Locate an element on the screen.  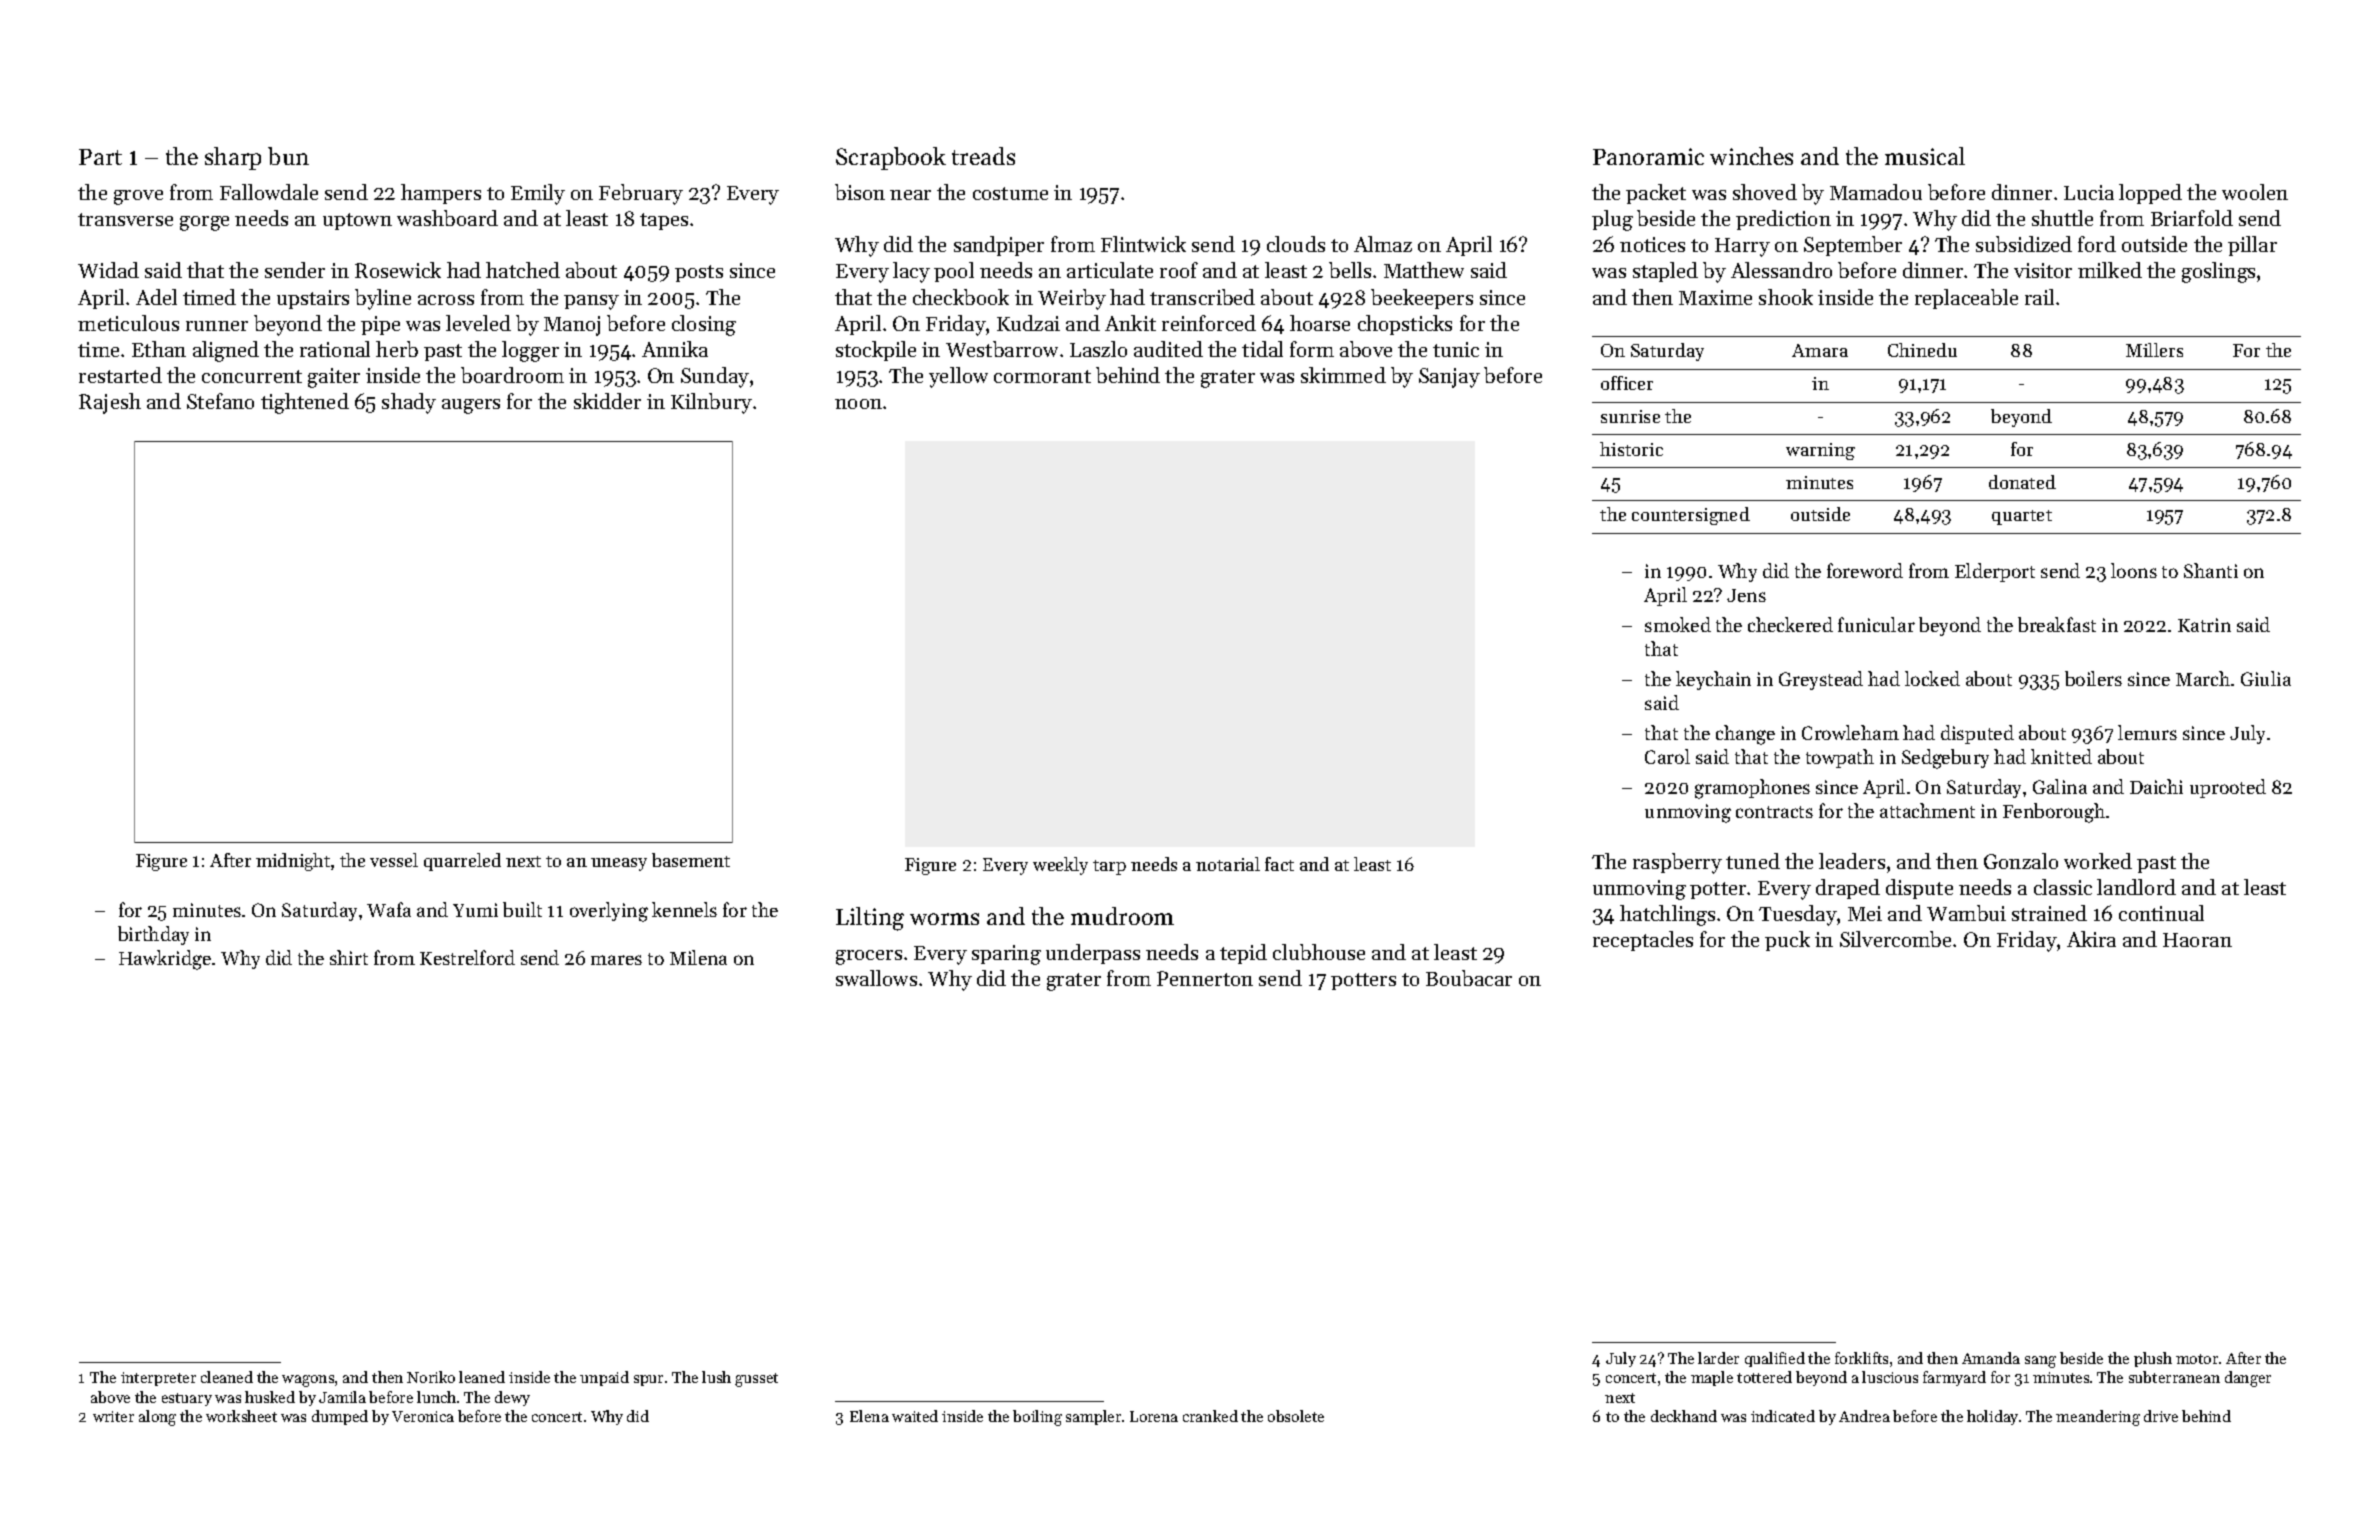
clouds is located at coordinates (1296, 244).
